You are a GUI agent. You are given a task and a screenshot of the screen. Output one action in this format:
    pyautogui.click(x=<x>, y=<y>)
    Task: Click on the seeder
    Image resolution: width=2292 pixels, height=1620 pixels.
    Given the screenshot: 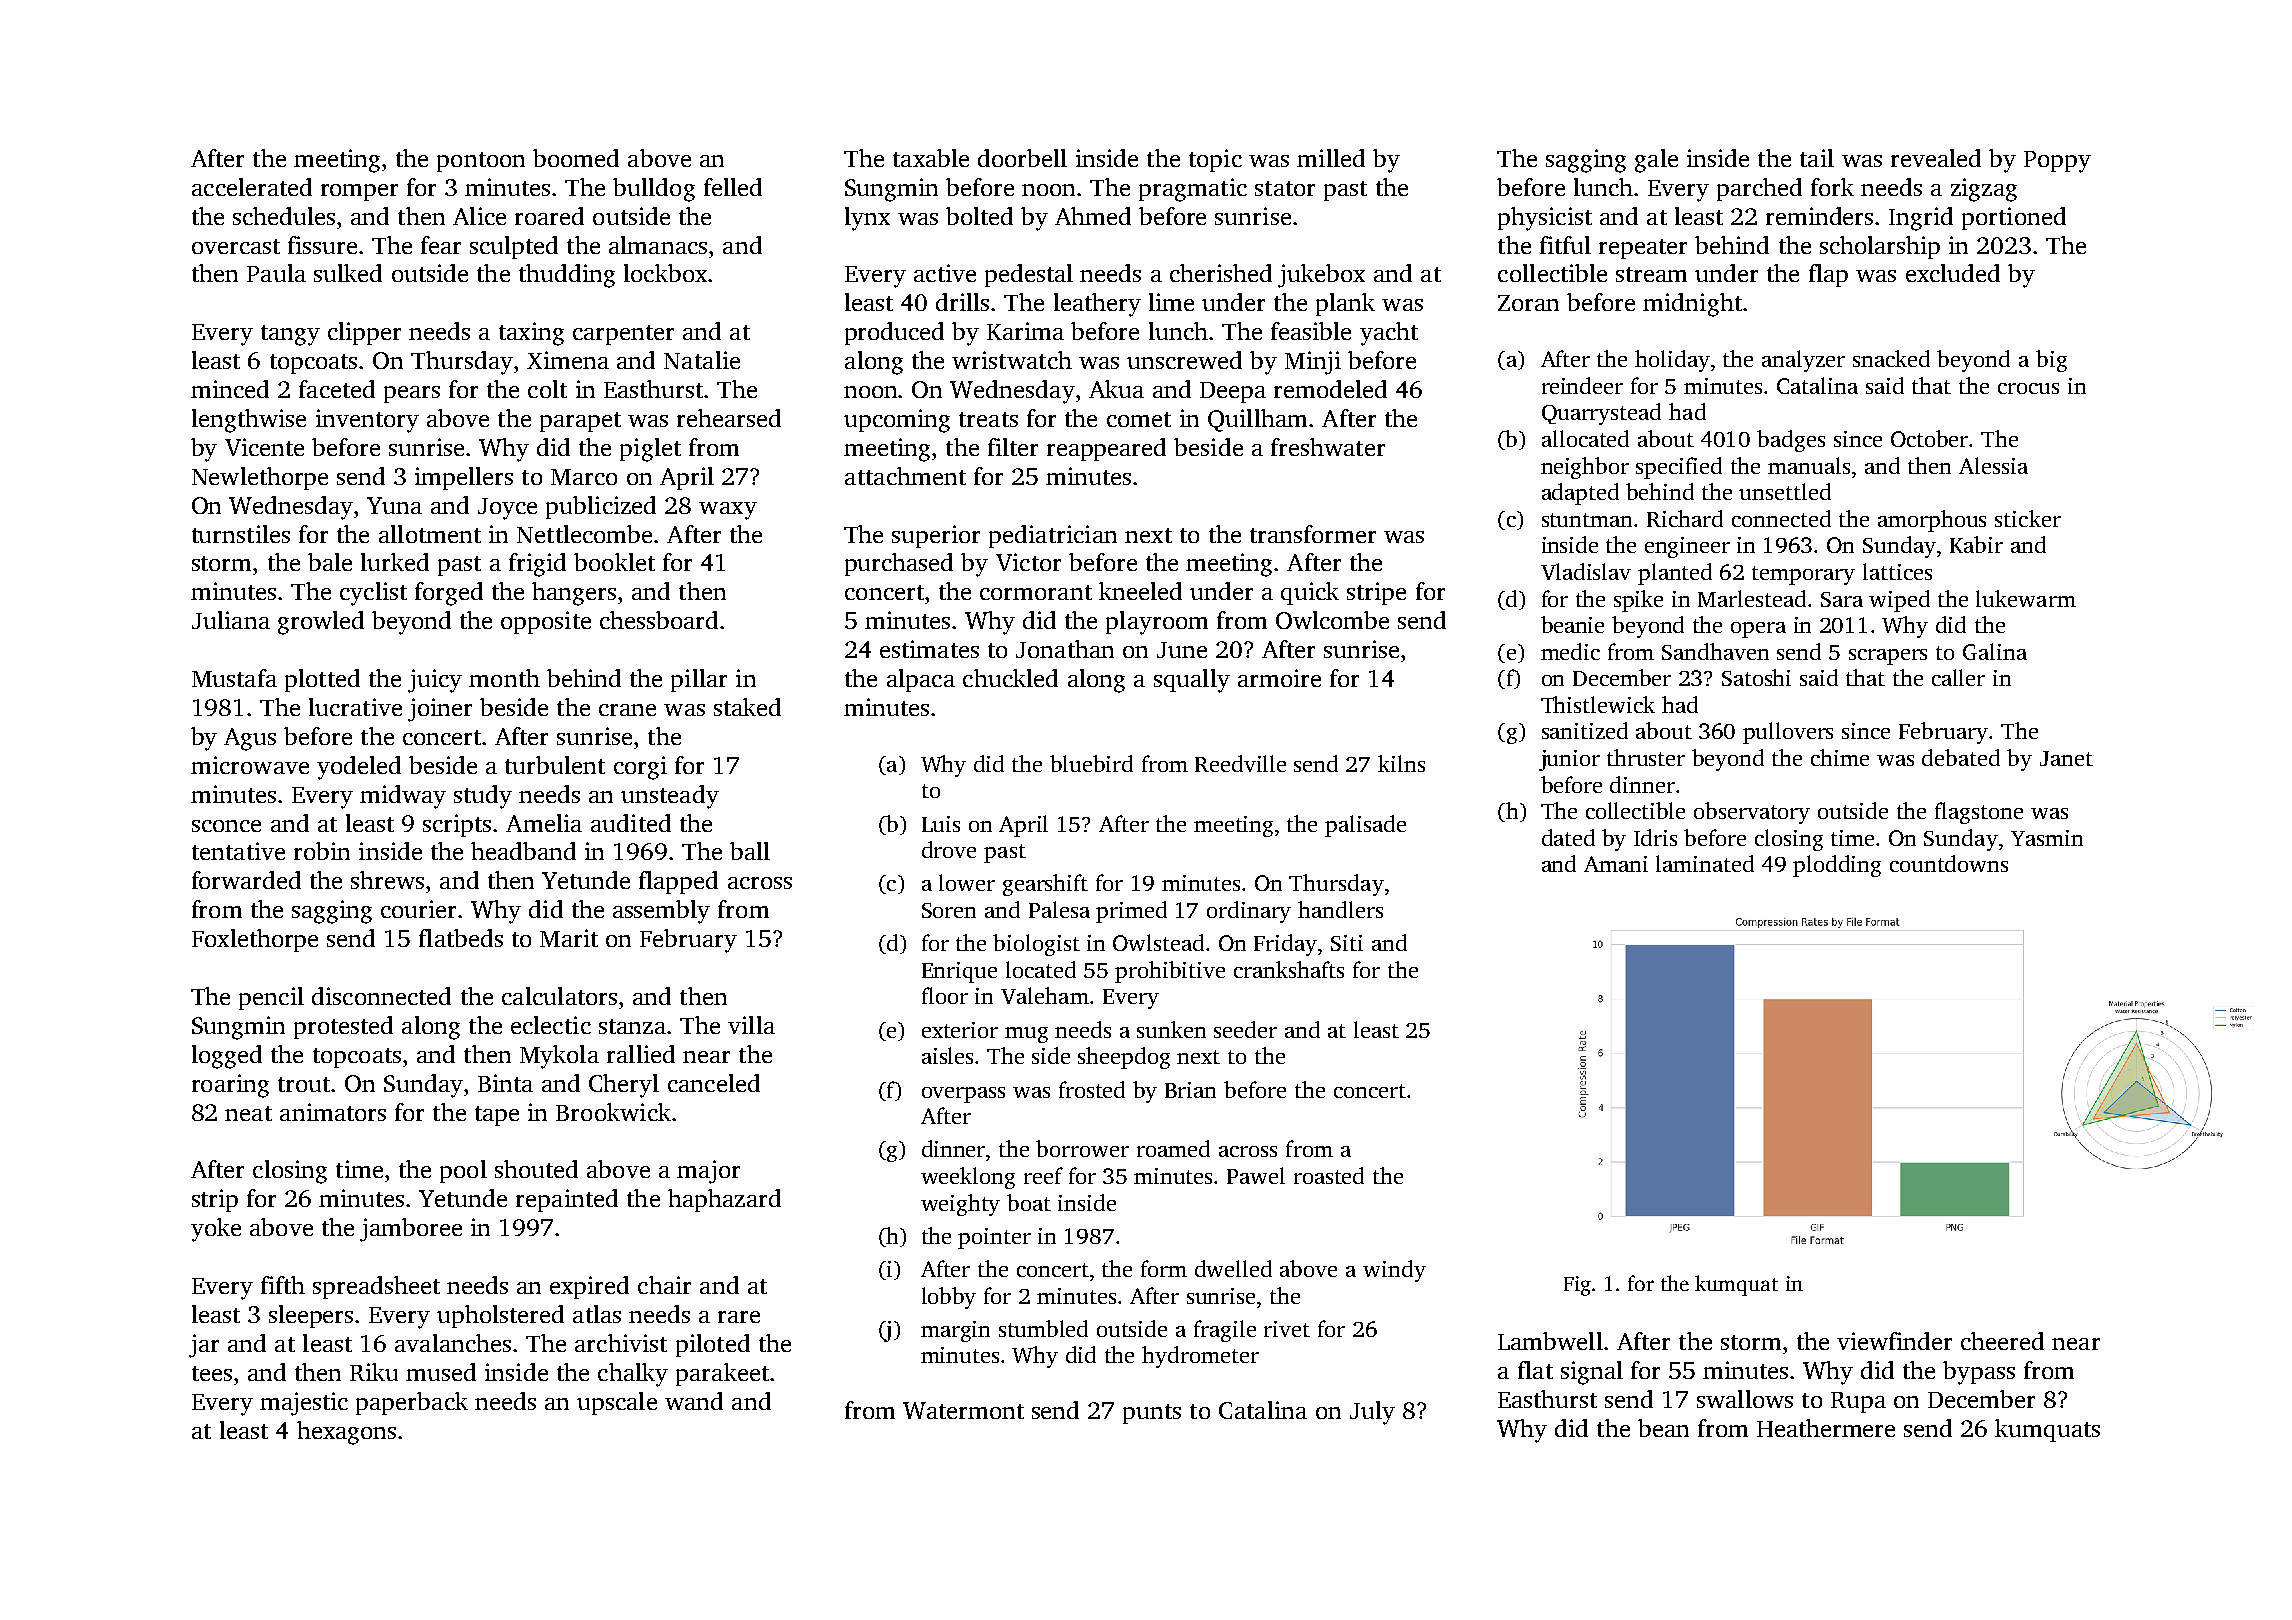 What is the action you would take?
    pyautogui.click(x=1245, y=1029)
